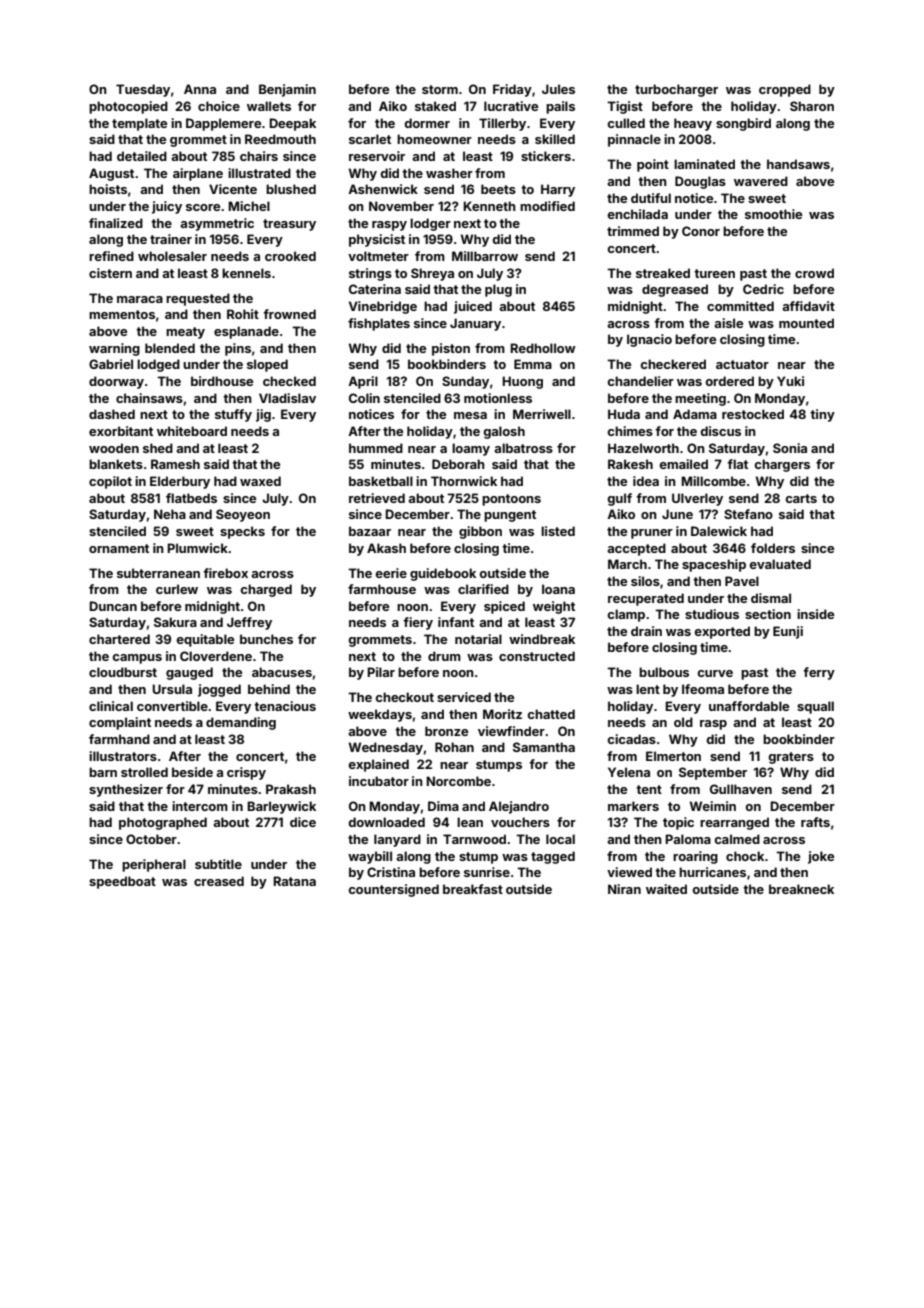  What do you see at coordinates (713, 773) in the page?
I see `September` at bounding box center [713, 773].
